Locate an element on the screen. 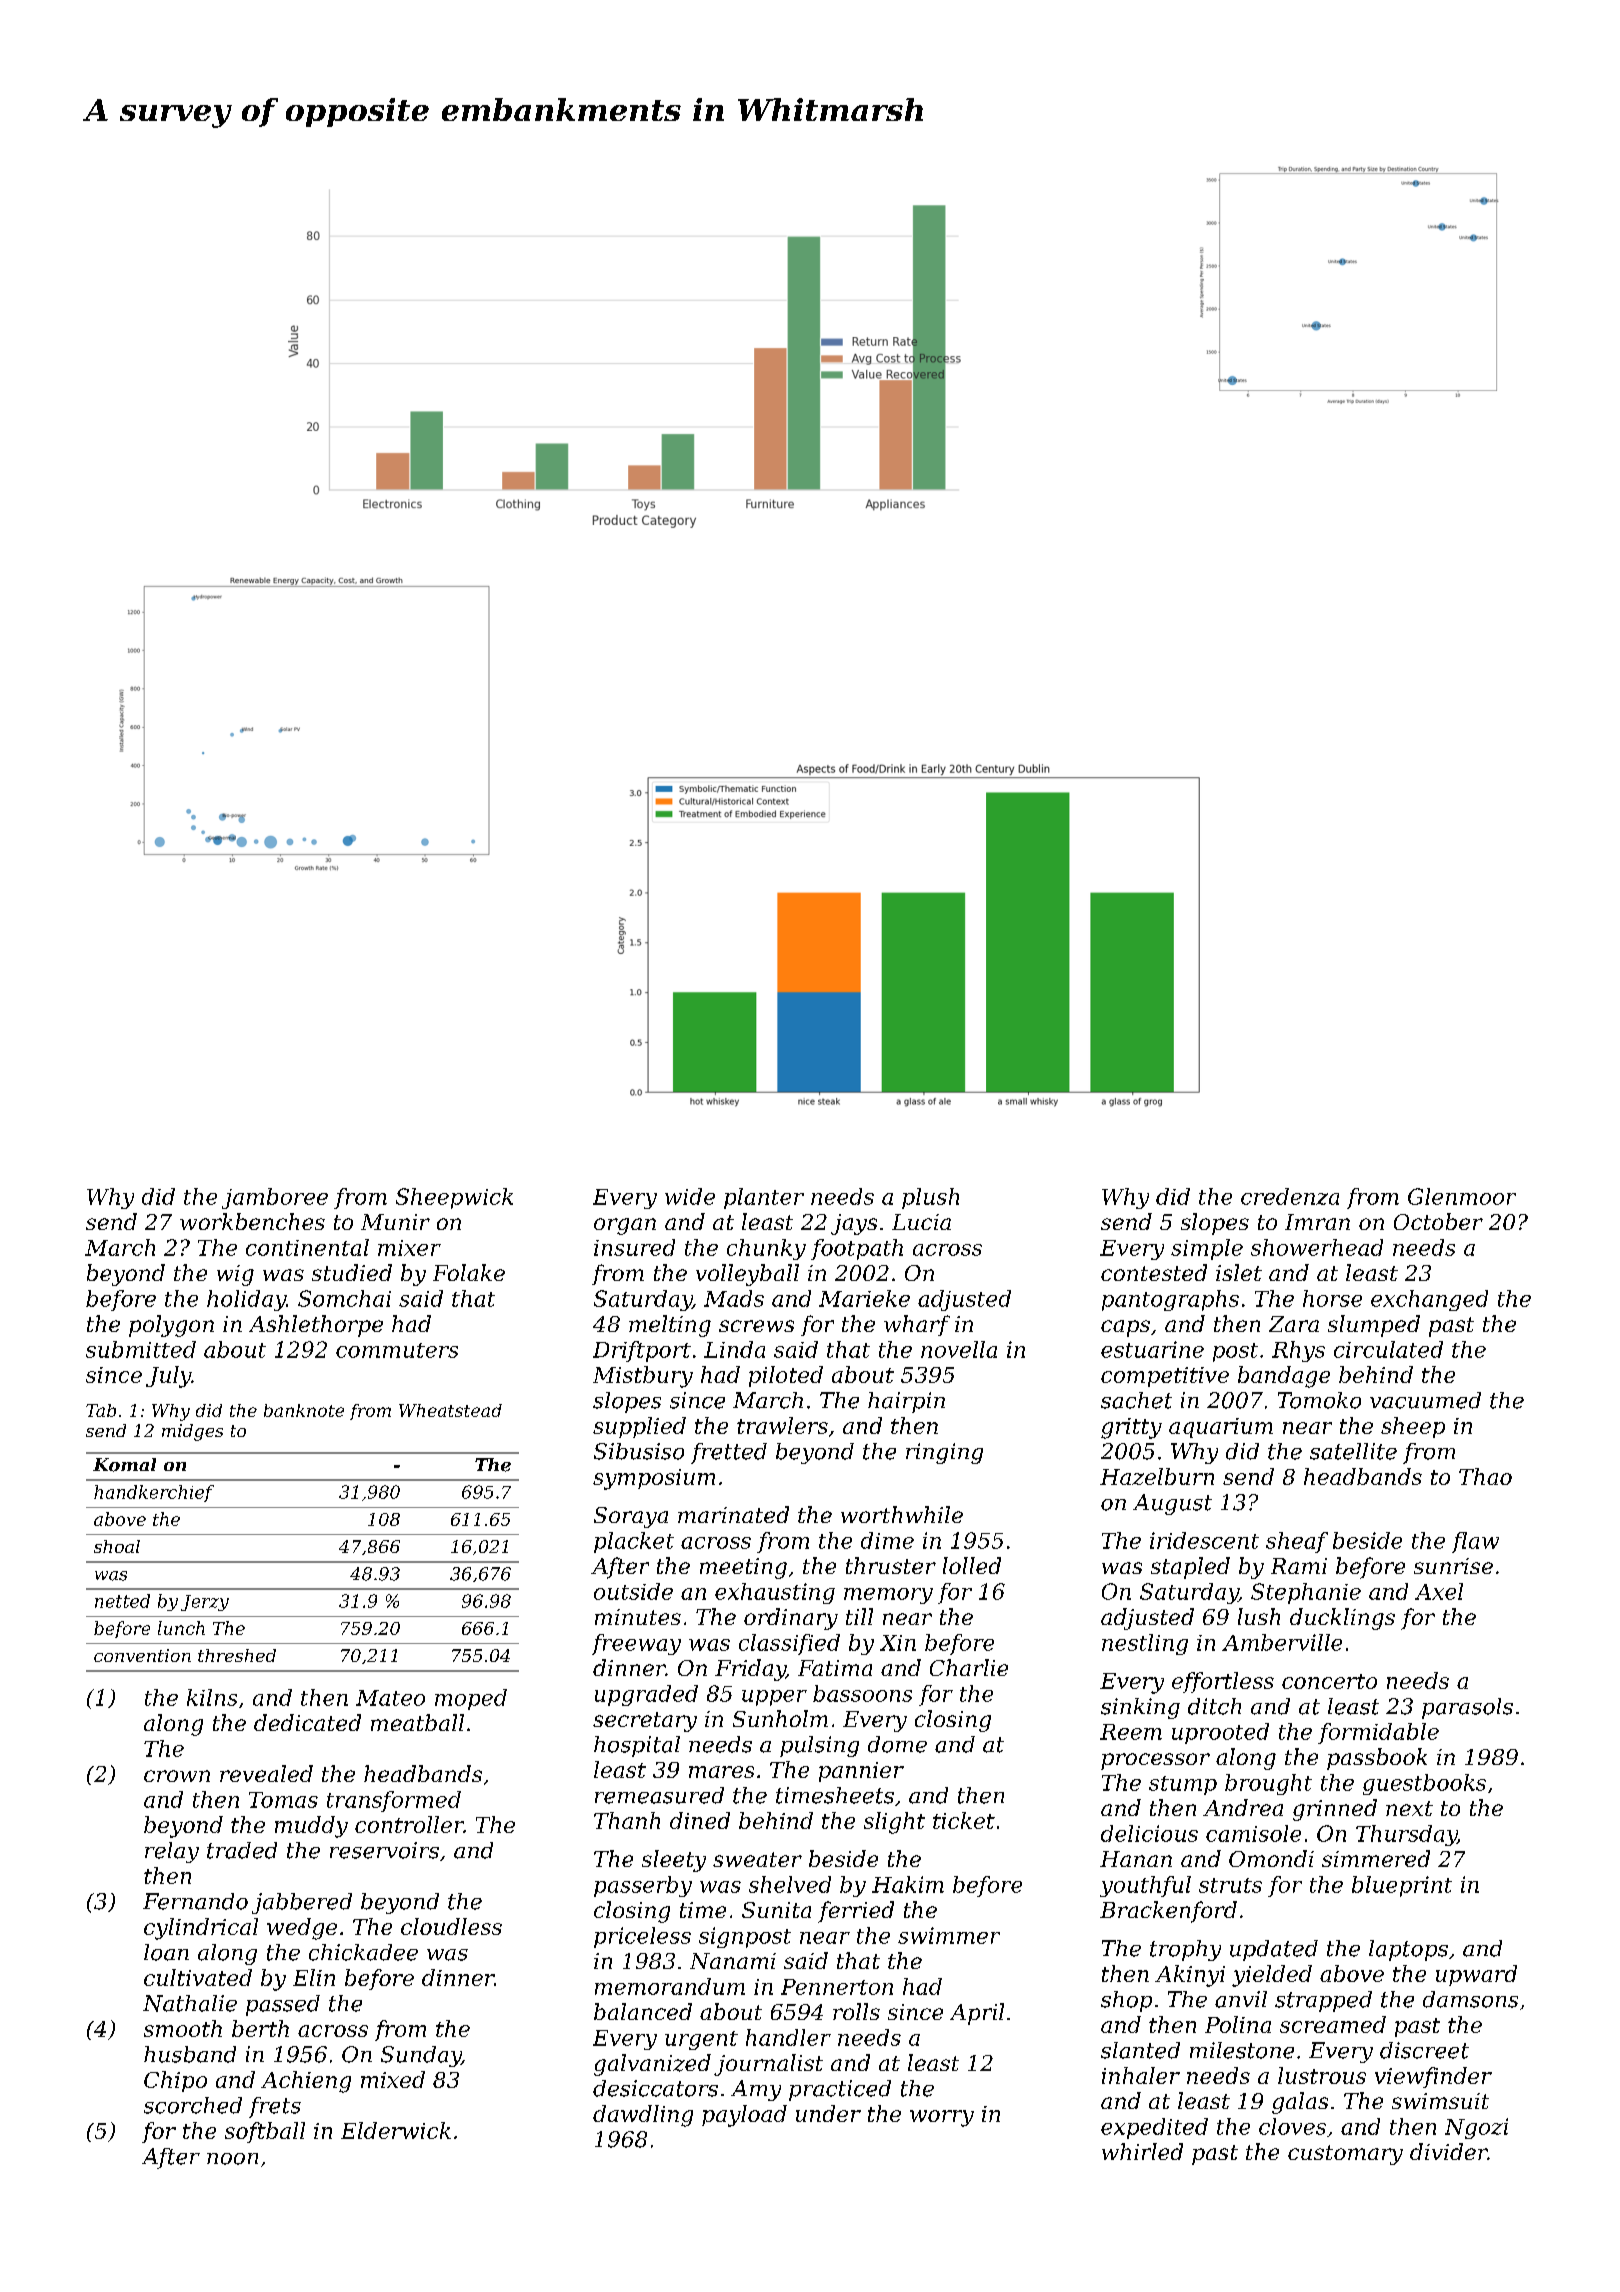 The image size is (1620, 2292). noon is located at coordinates (232, 2159).
